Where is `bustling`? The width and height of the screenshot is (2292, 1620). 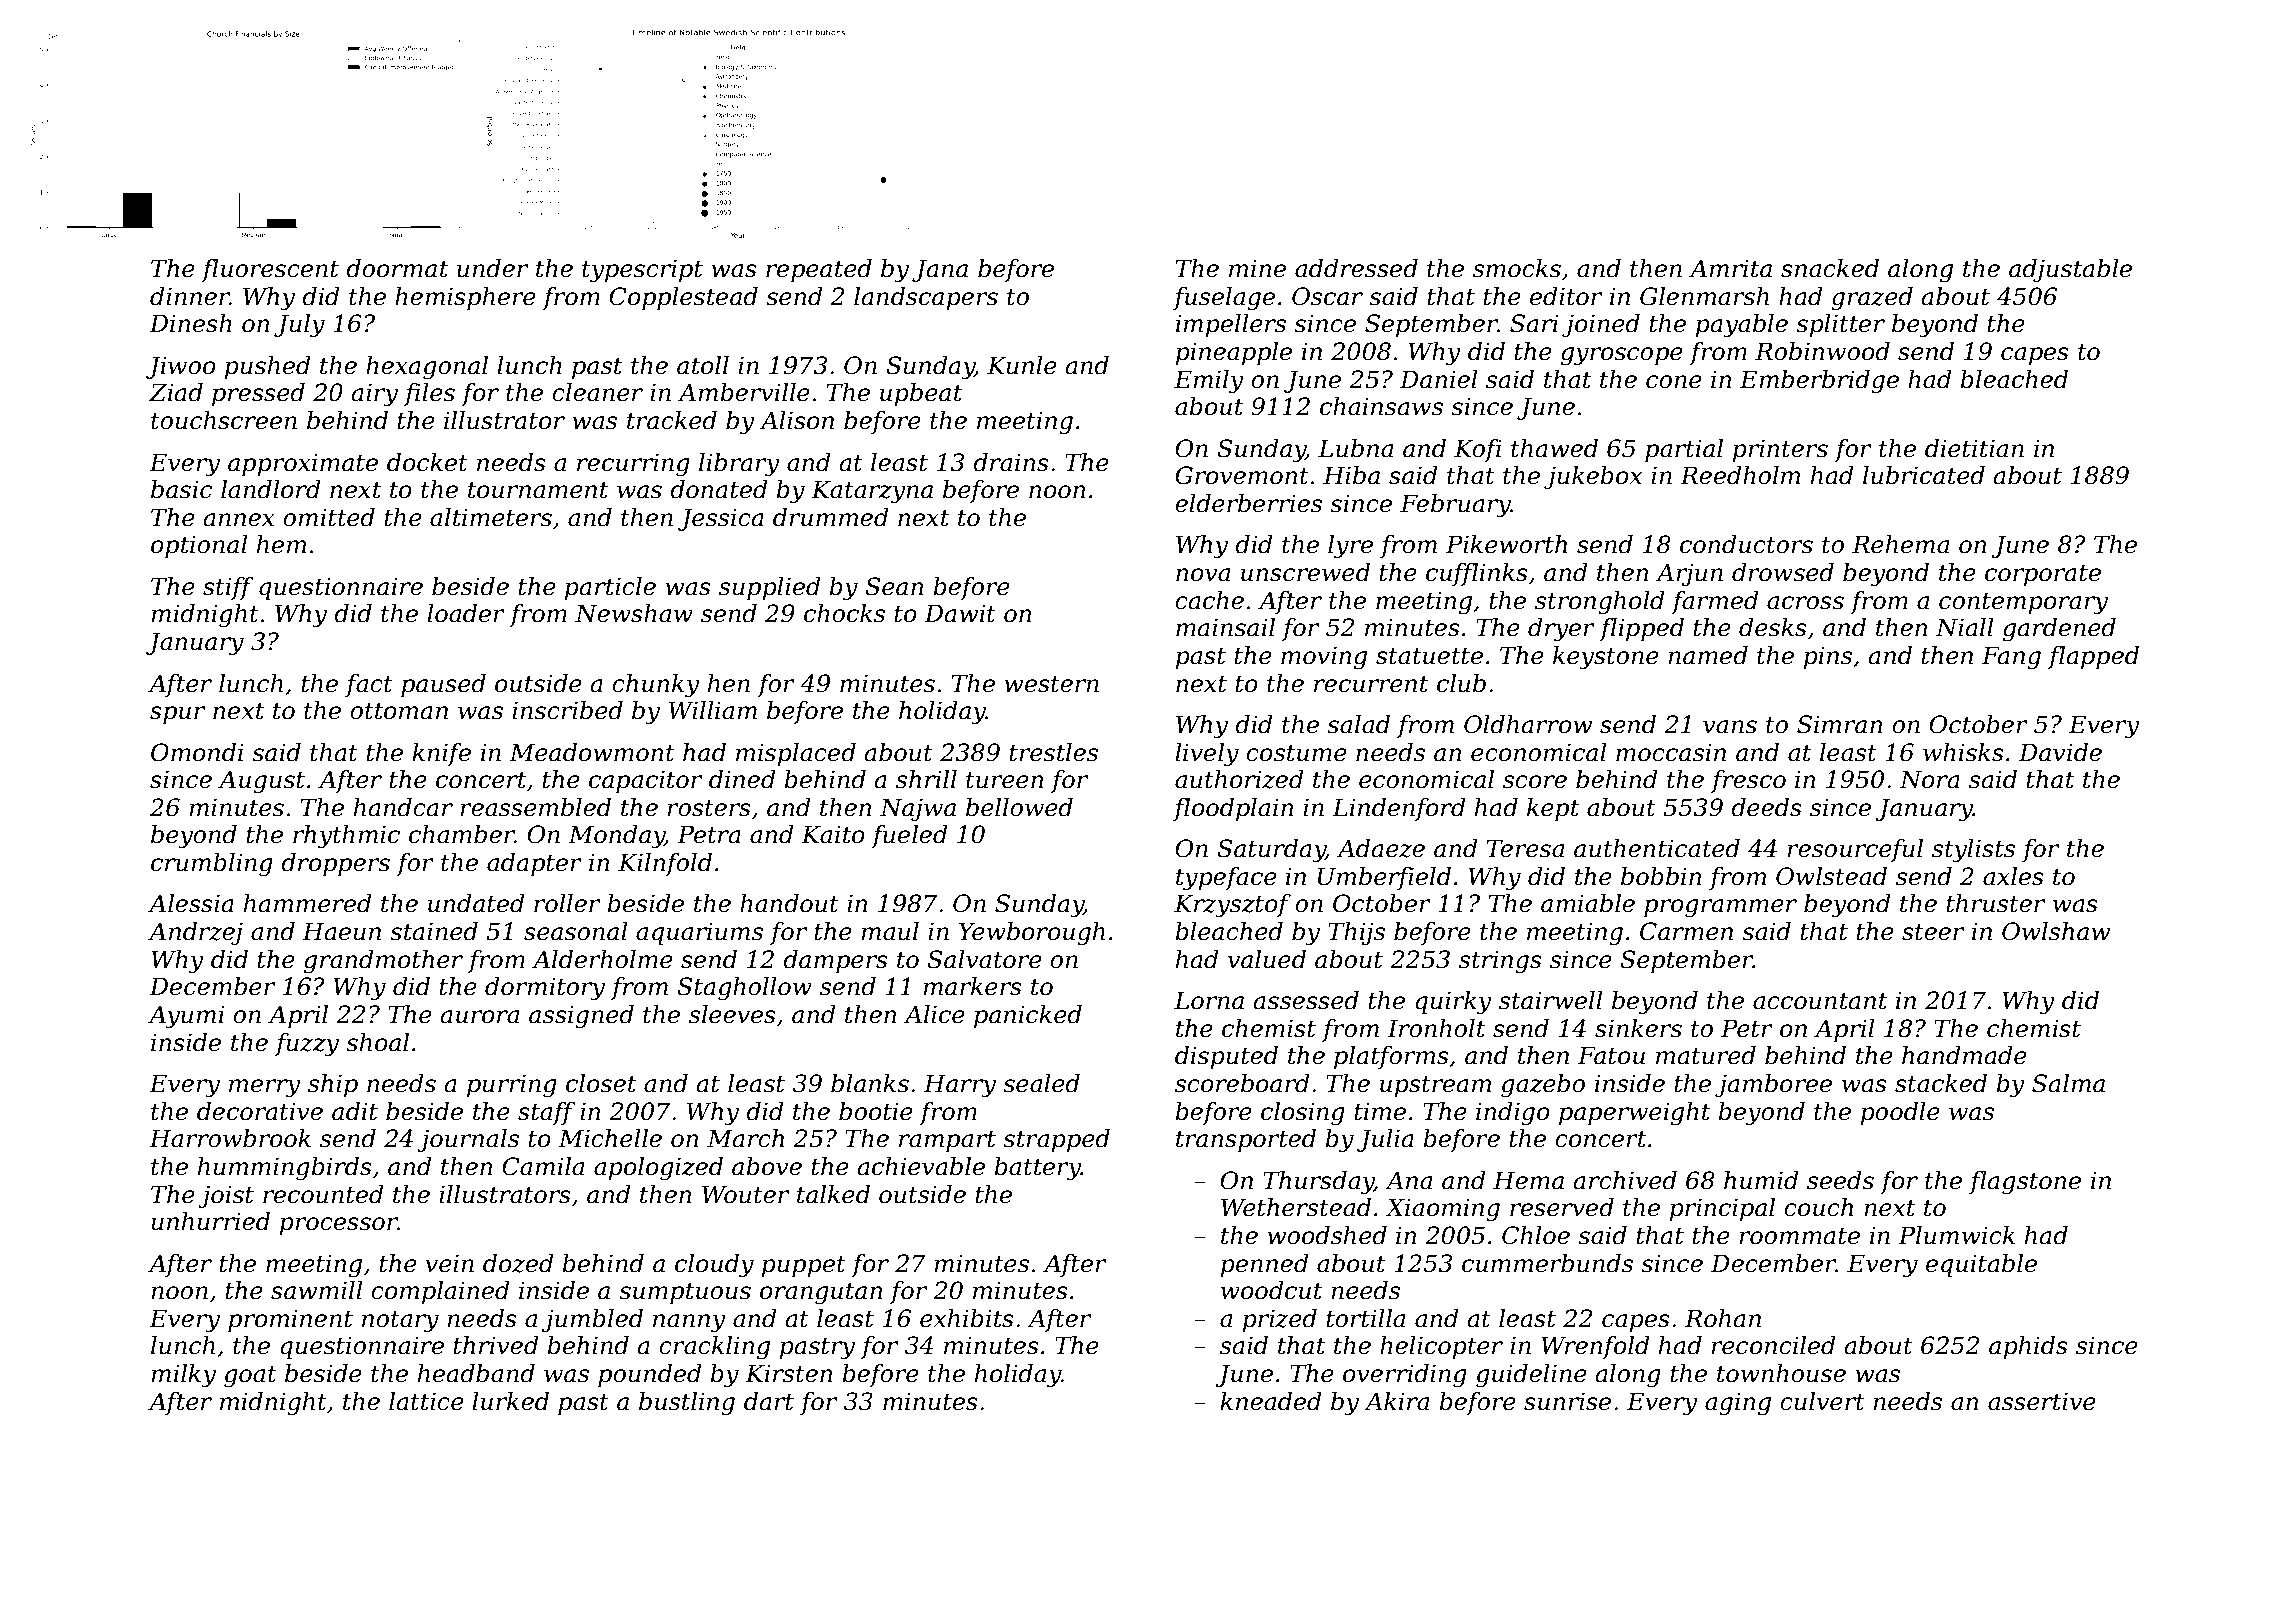
bustling is located at coordinates (687, 1404).
